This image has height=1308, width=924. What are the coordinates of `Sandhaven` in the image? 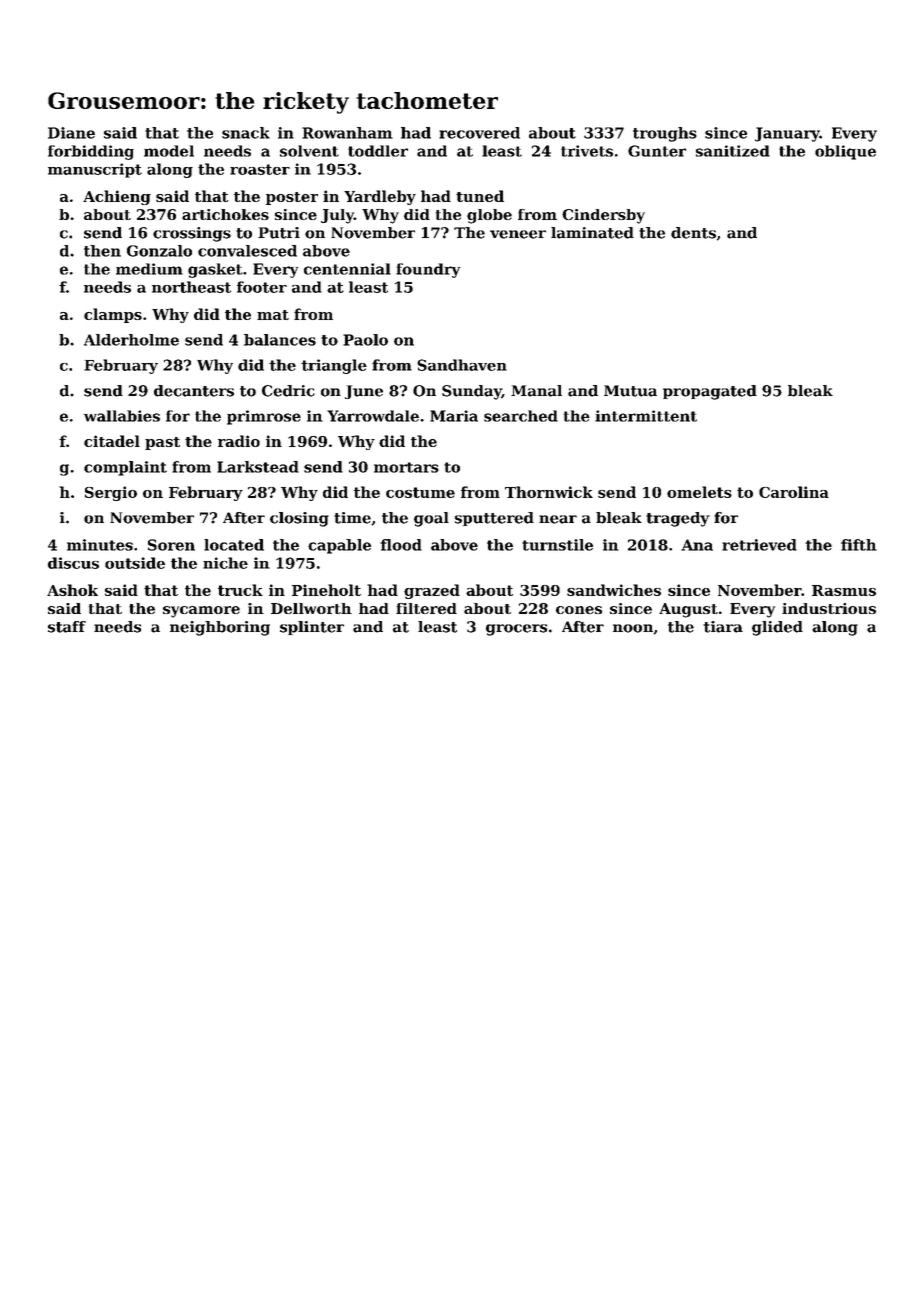 It's located at (462, 365).
